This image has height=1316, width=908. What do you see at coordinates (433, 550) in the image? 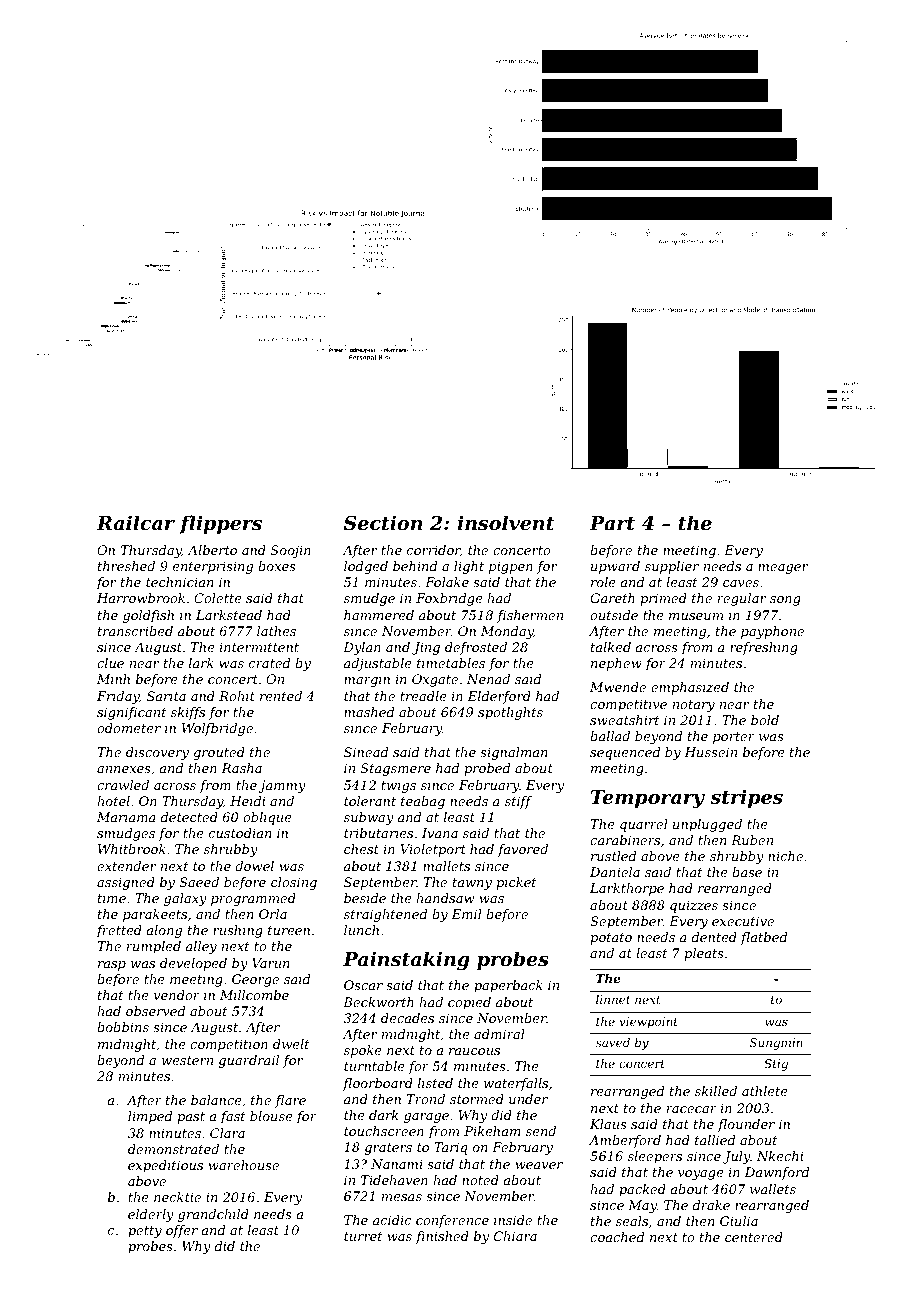
I see `corridor` at bounding box center [433, 550].
